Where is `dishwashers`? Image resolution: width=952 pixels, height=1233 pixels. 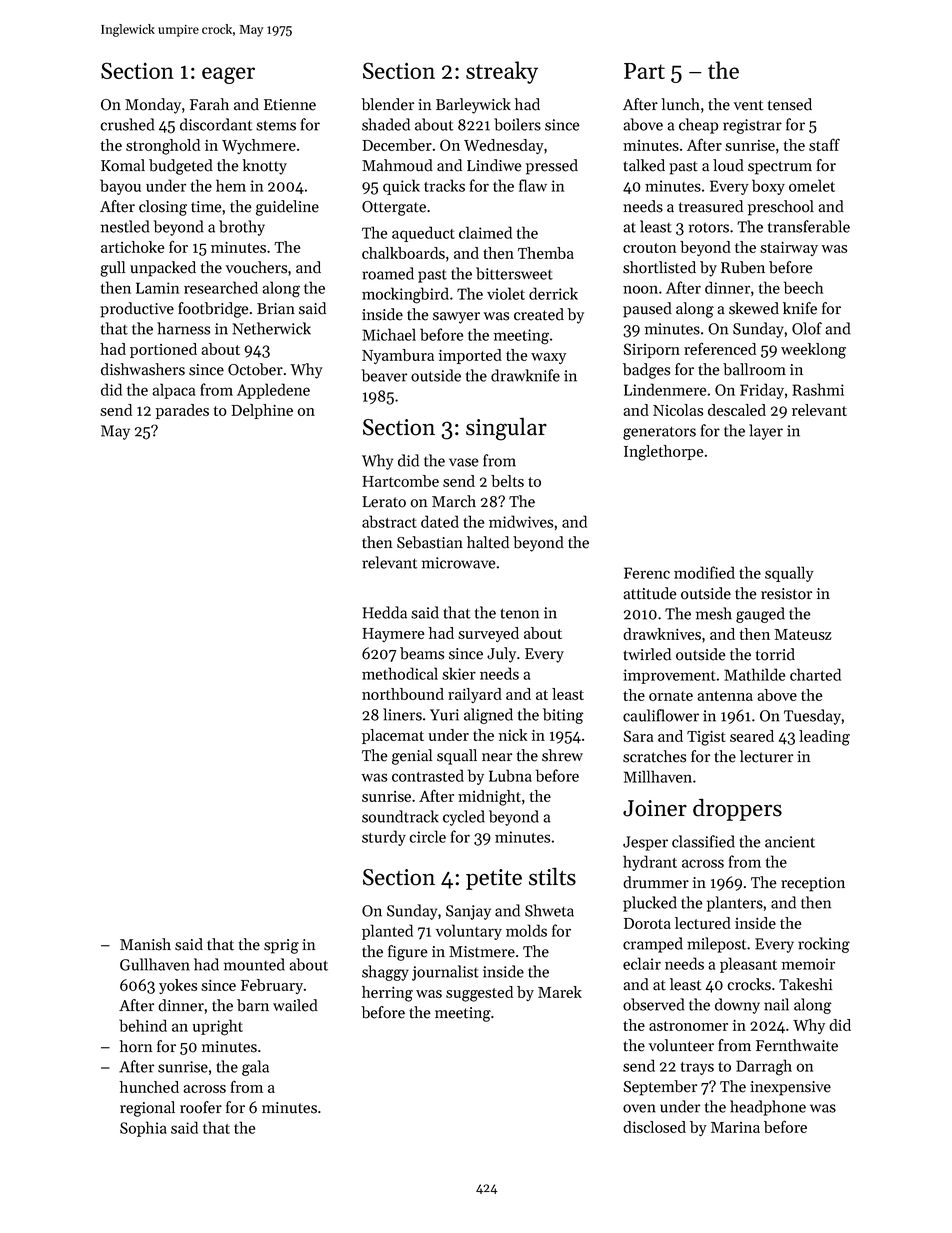 dishwashers is located at coordinates (143, 369).
